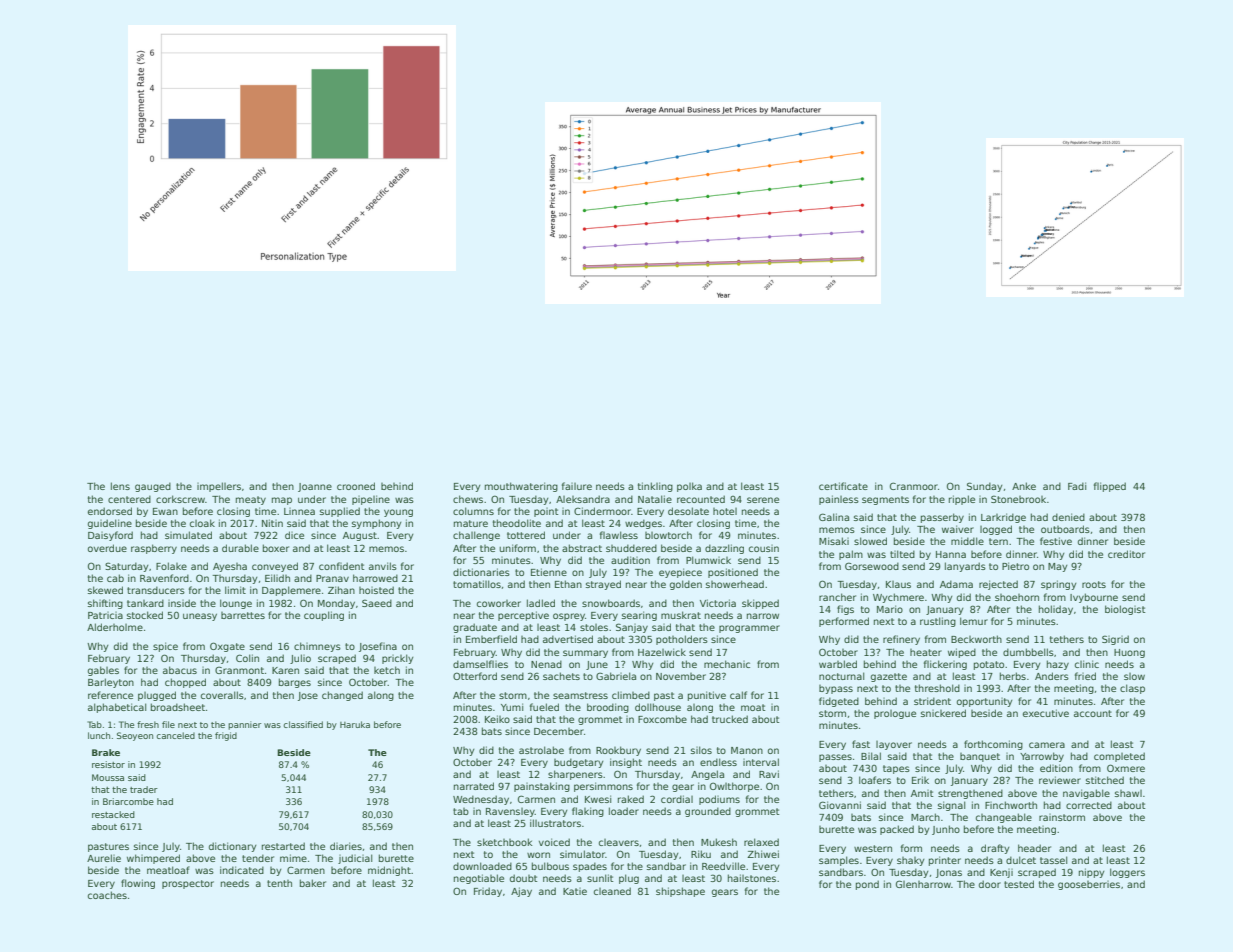  I want to click on creditor, so click(1126, 554).
